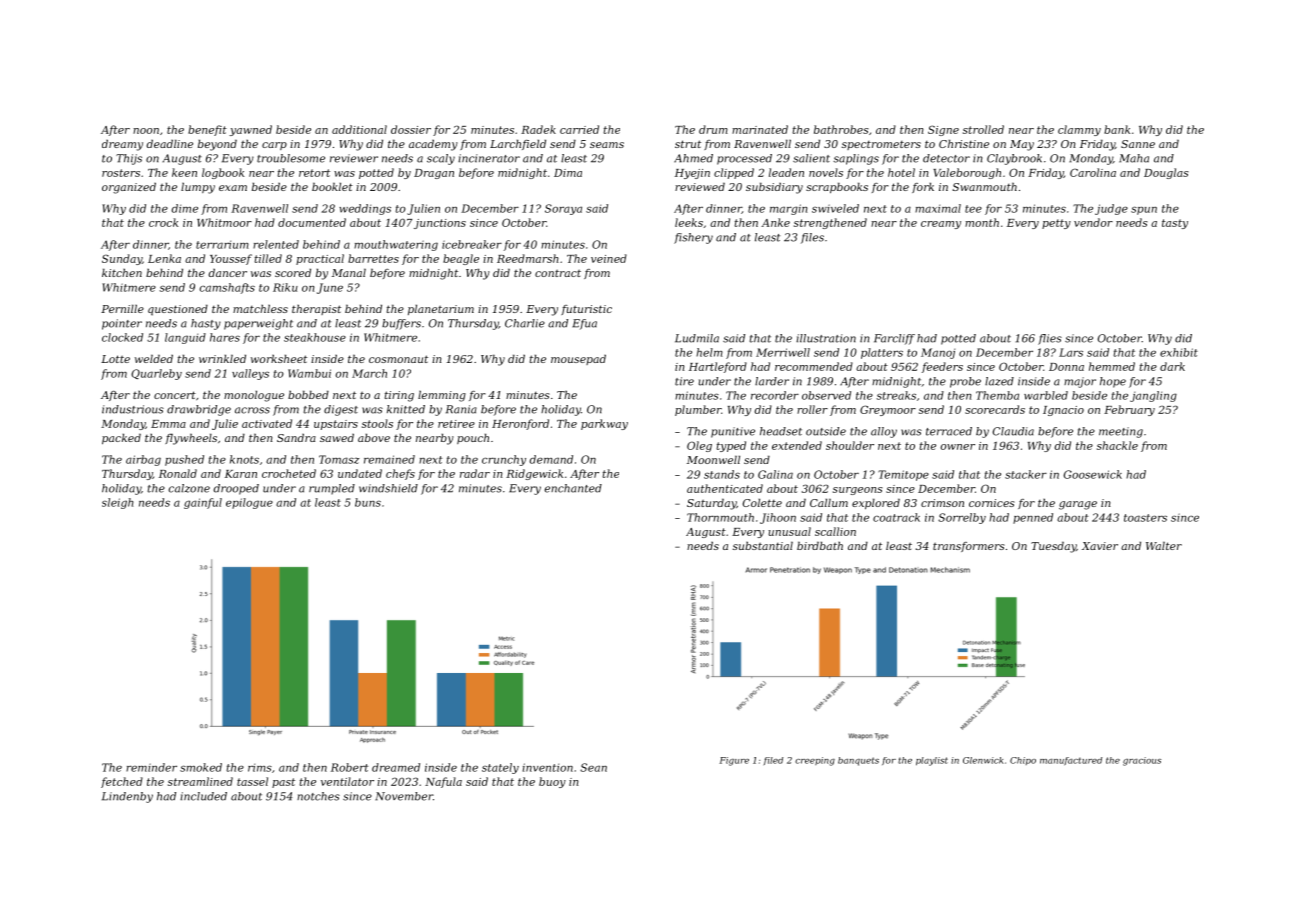  Describe the element at coordinates (713, 129) in the screenshot. I see `drum` at that location.
